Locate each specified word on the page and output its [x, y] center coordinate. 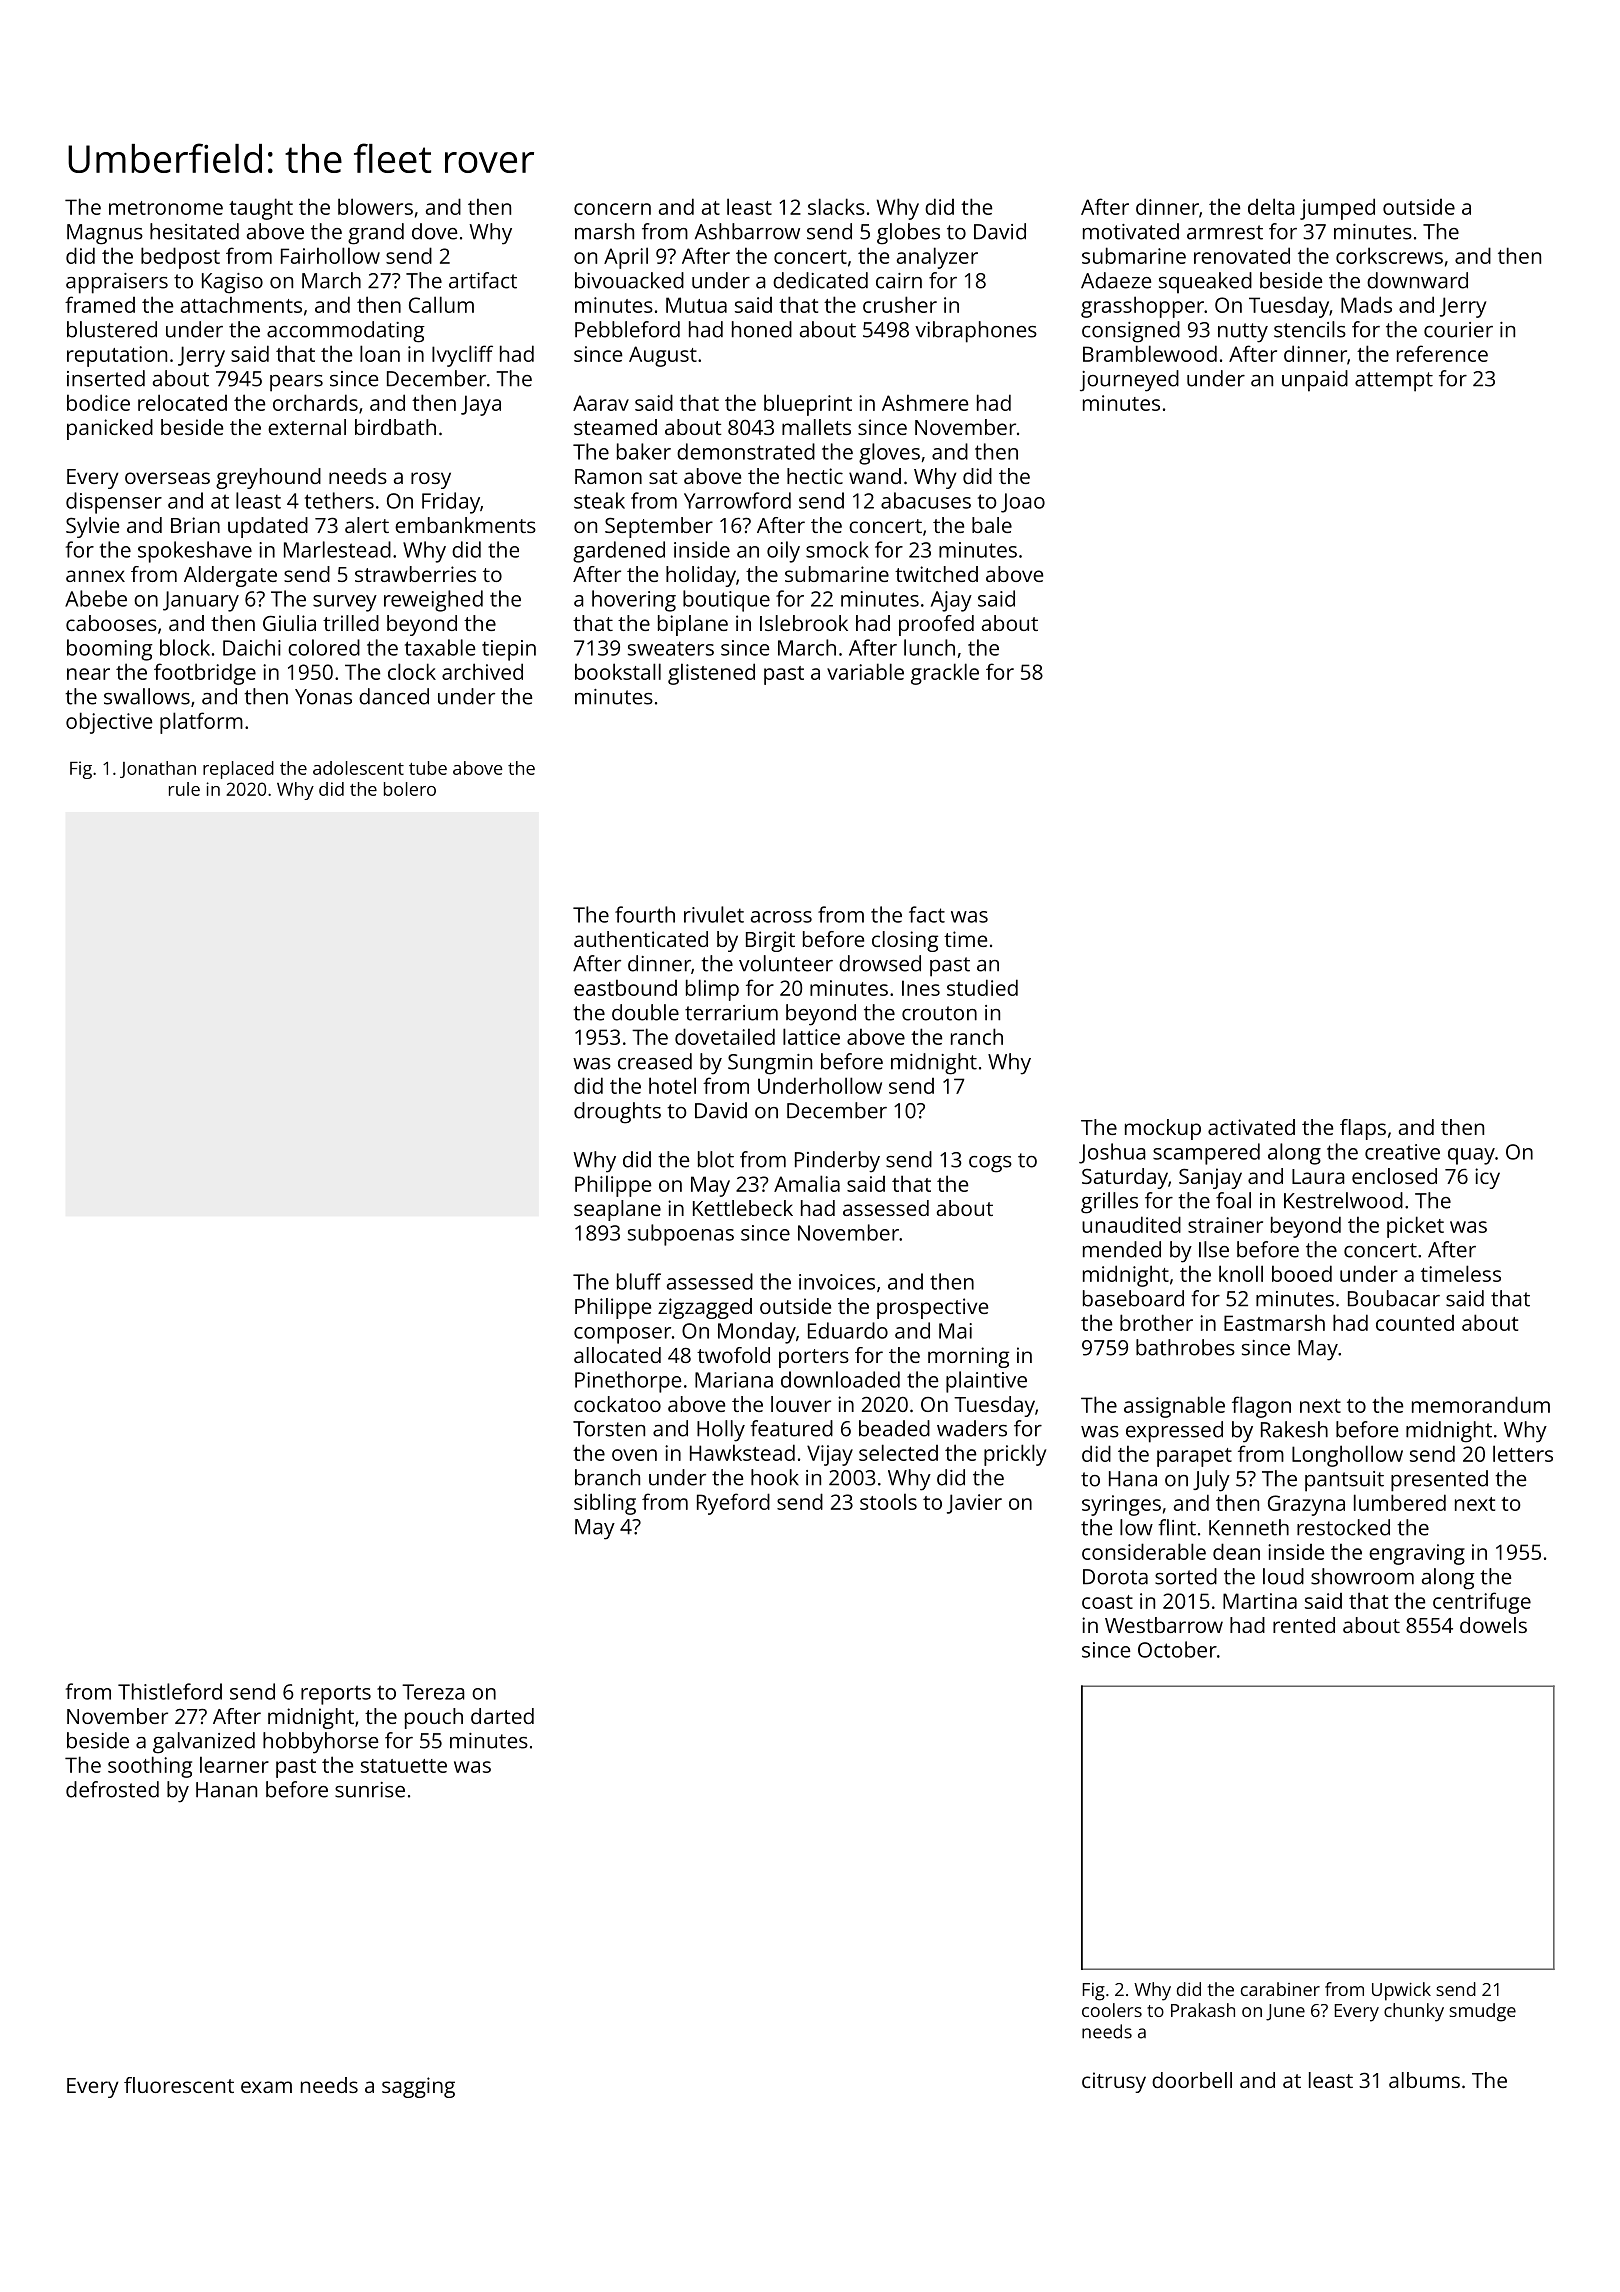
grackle [945, 674]
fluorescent [179, 2085]
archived [482, 671]
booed [1302, 1273]
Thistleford [170, 1691]
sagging [418, 2087]
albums [1424, 2080]
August [663, 356]
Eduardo [848, 1330]
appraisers [117, 283]
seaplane [617, 1210]
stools [888, 1501]
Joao [1023, 503]
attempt [1394, 382]
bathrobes [1185, 1347]
